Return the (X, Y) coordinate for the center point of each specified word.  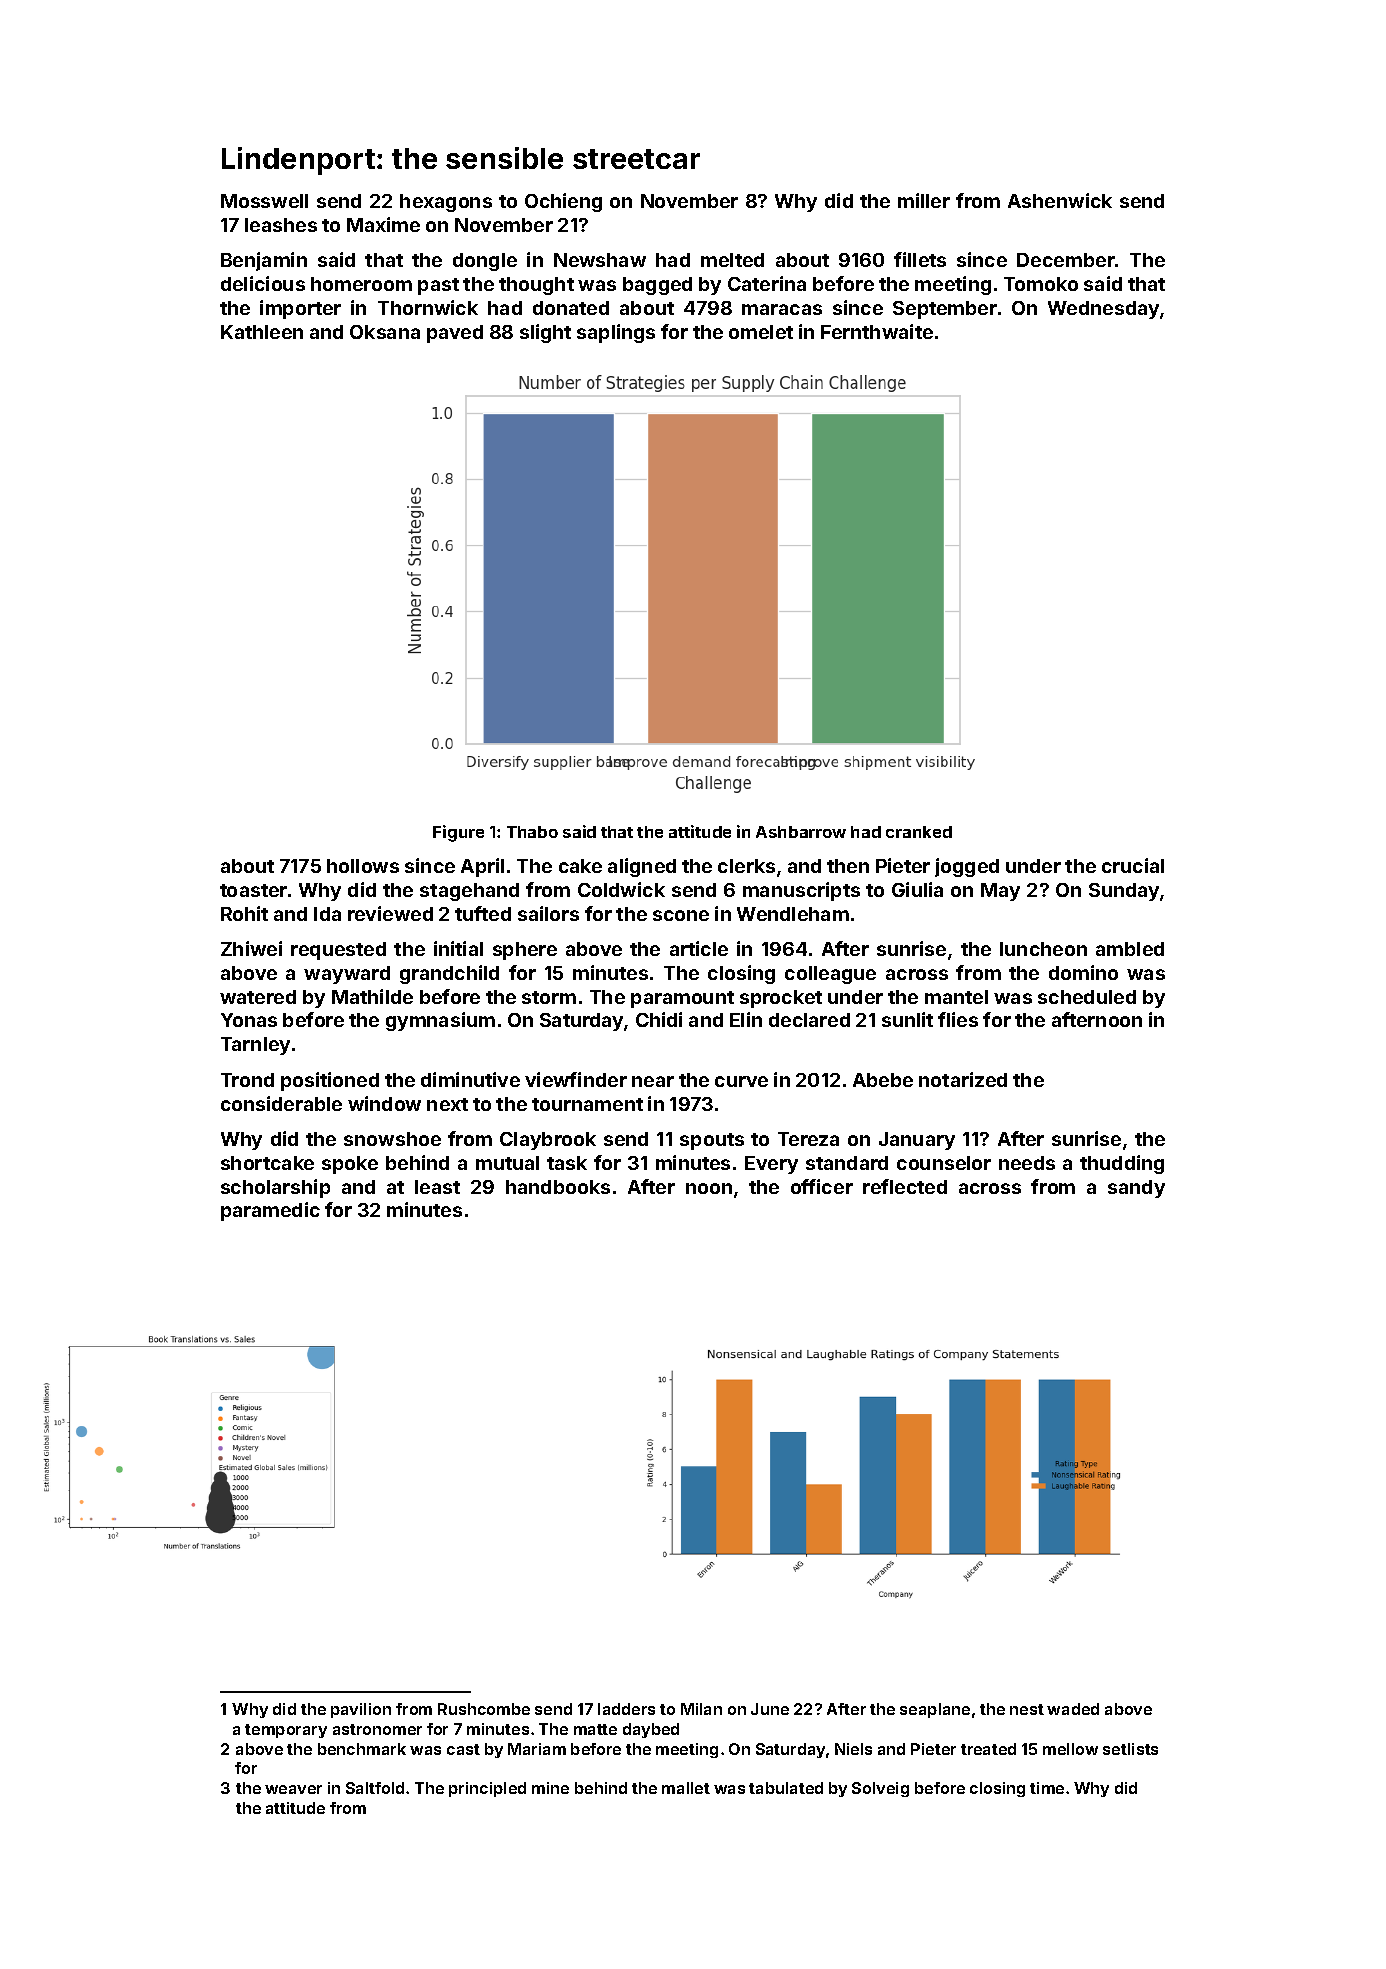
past (438, 286)
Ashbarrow (801, 832)
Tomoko (1041, 284)
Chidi (659, 1019)
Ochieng (563, 202)
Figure (458, 833)
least (437, 1187)
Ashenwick (1060, 200)
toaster (253, 890)
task (567, 1163)
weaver (293, 1789)
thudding (1122, 1164)
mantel (956, 997)
